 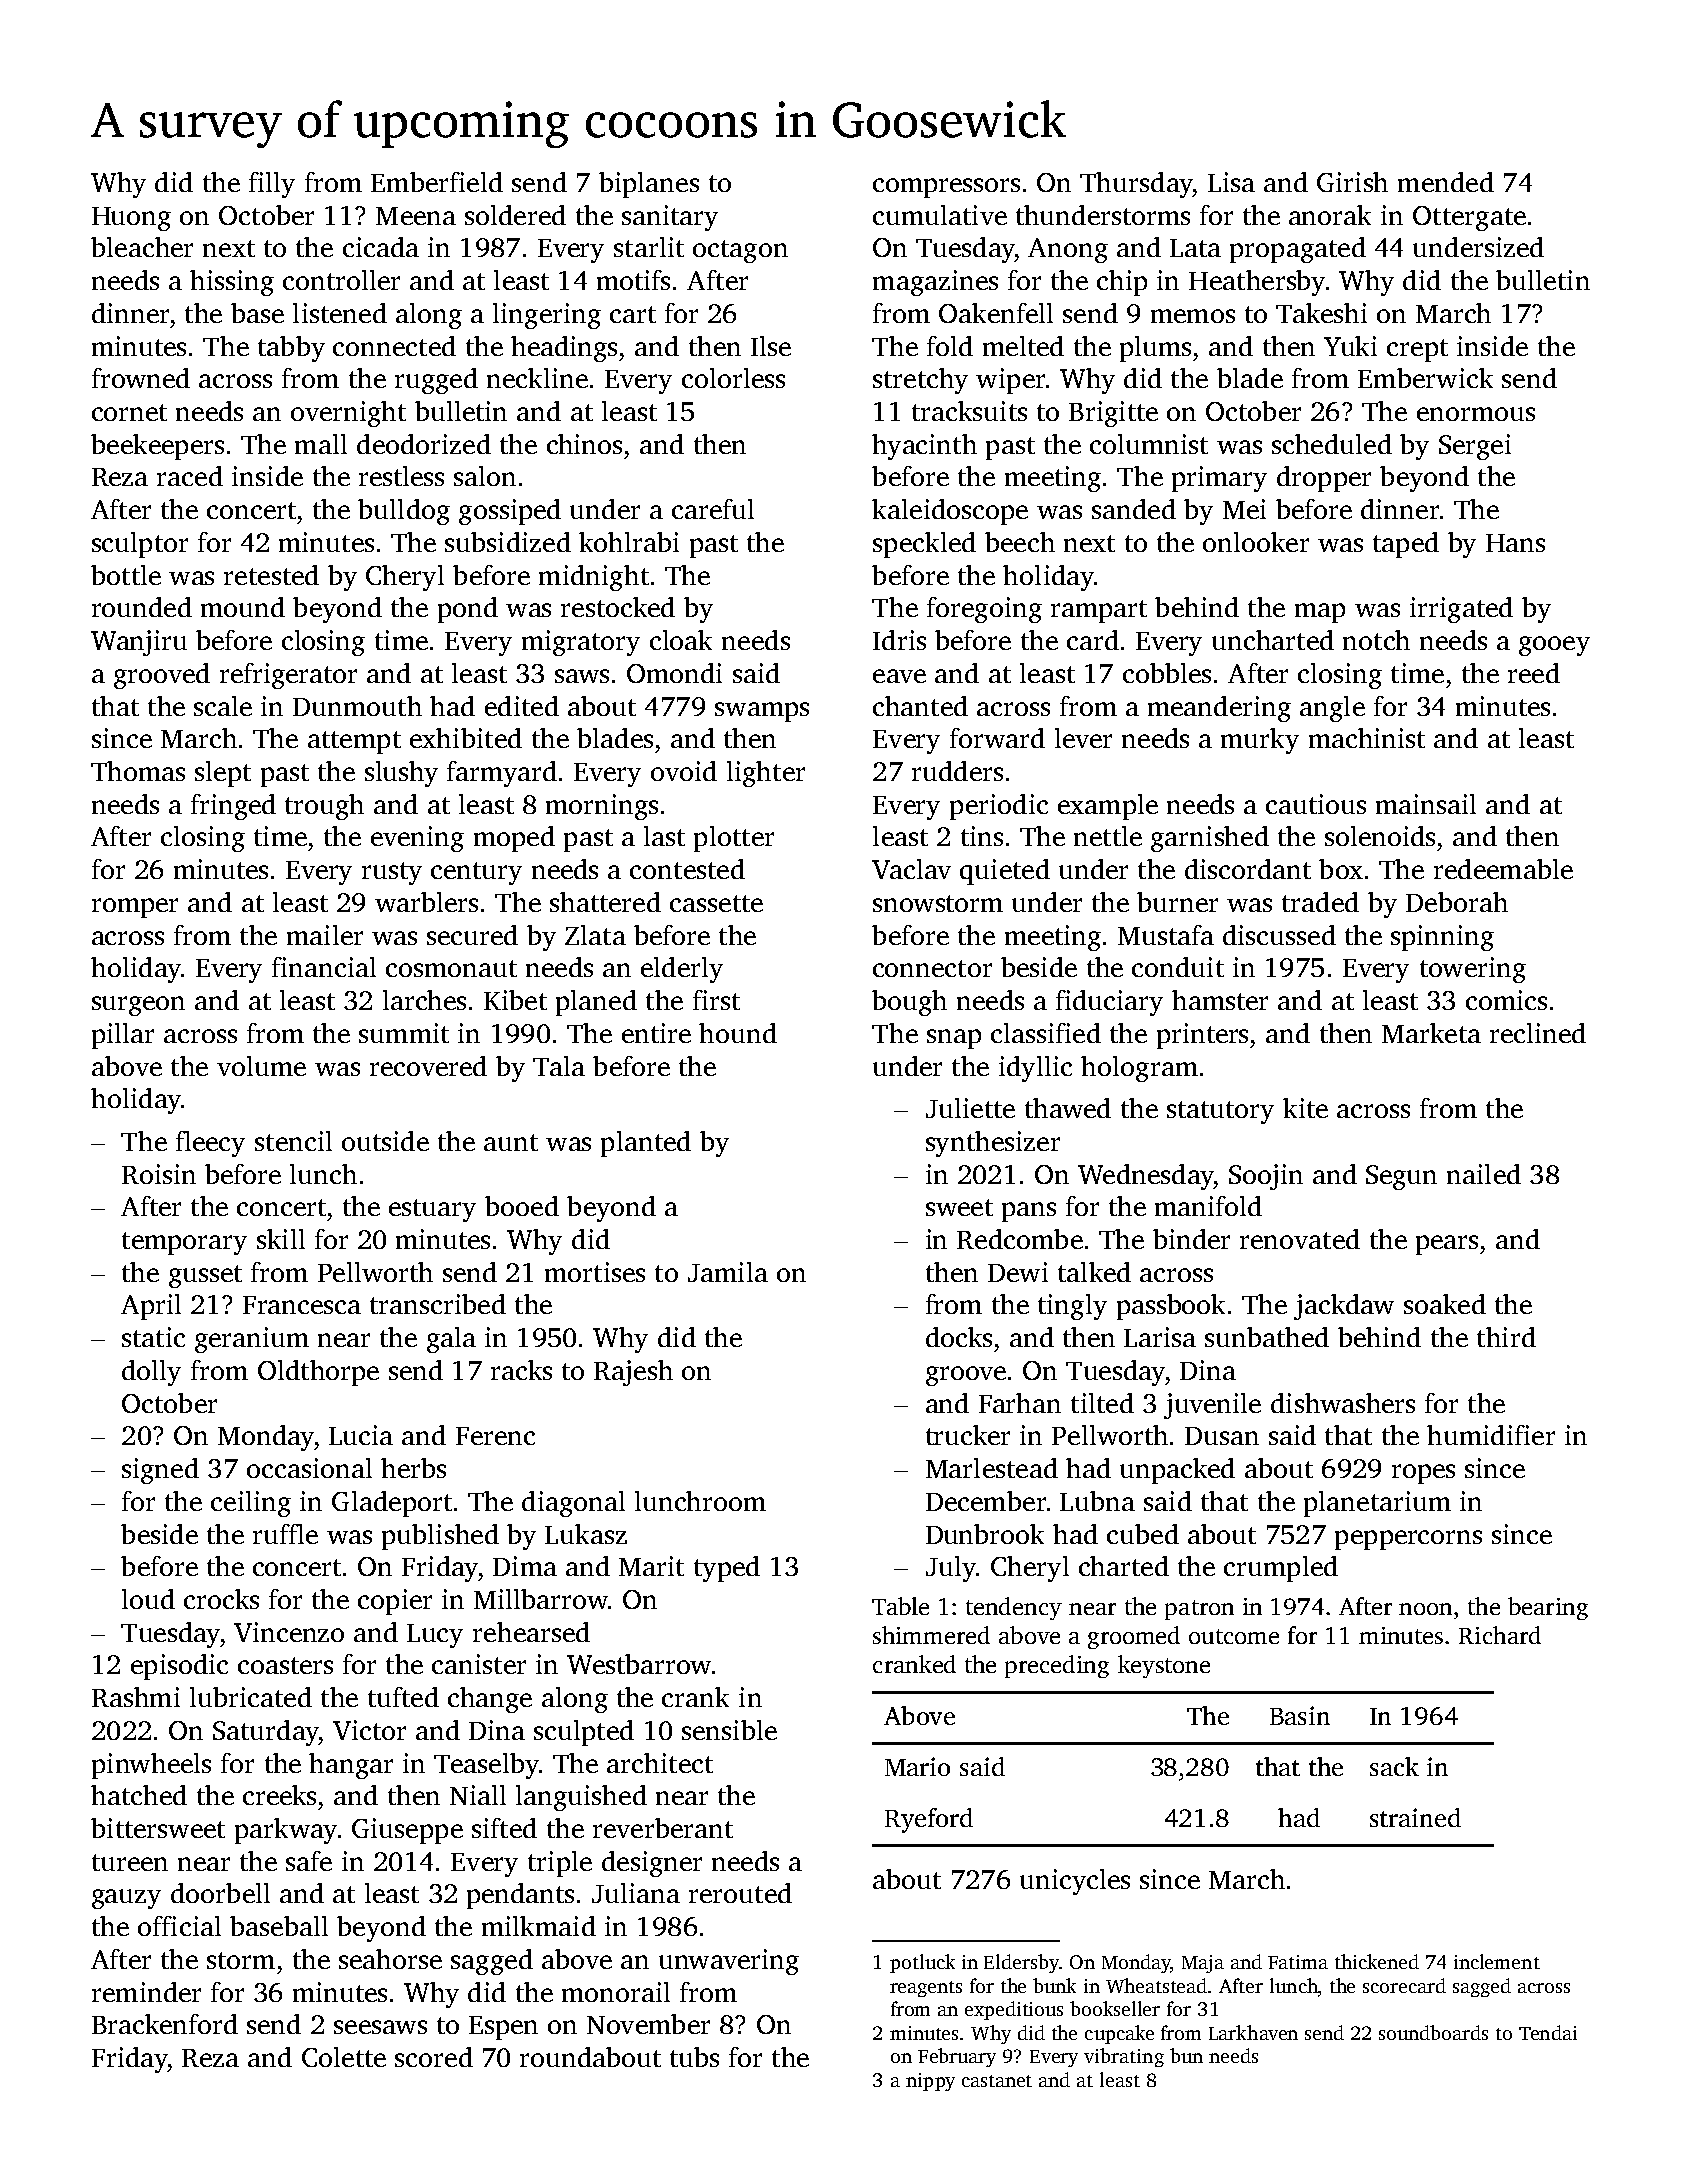 What do you see at coordinates (1020, 542) in the screenshot?
I see `beech` at bounding box center [1020, 542].
